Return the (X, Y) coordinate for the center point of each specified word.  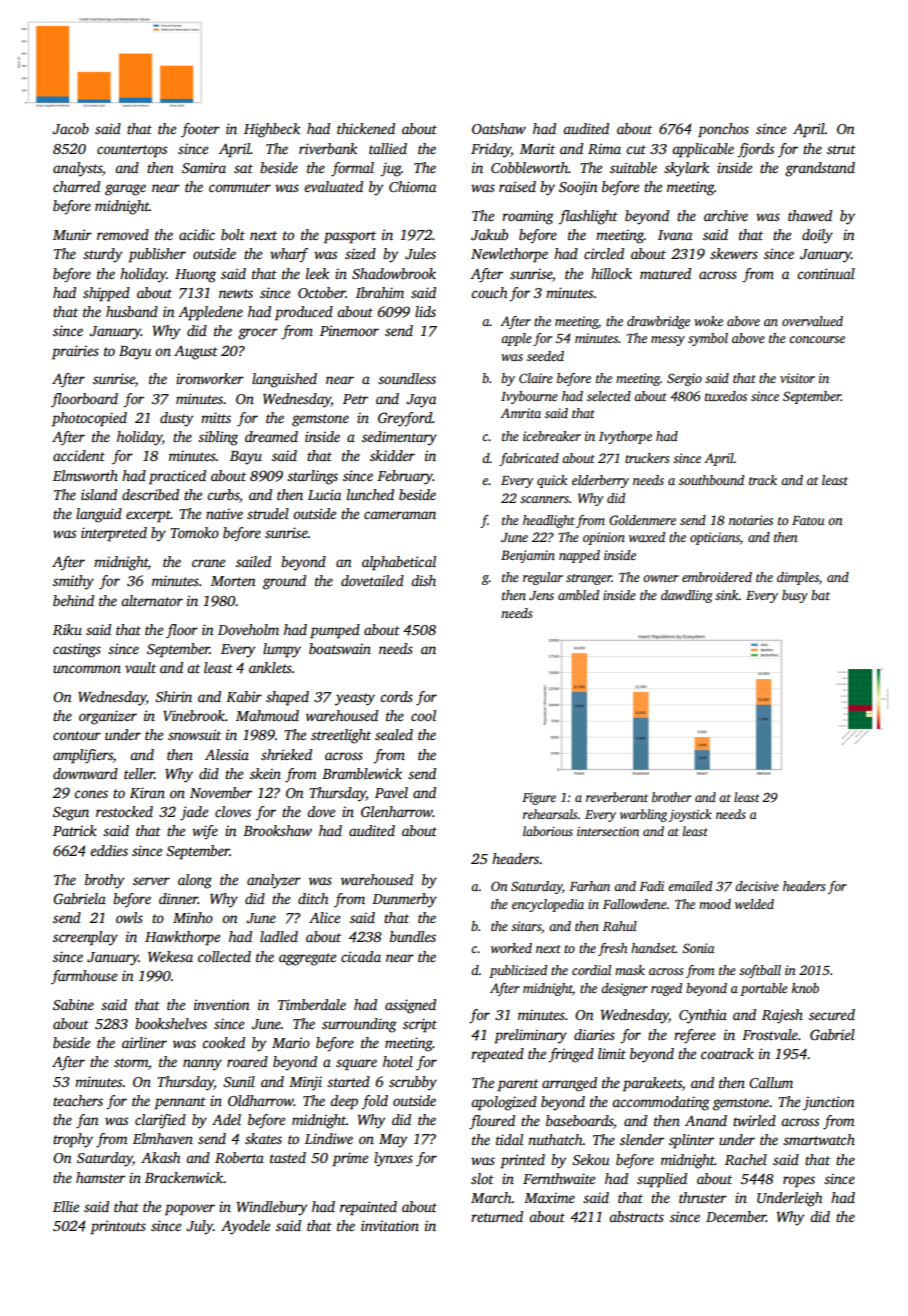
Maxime (549, 1197)
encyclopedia (548, 905)
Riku (67, 629)
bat (820, 595)
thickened (366, 128)
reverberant (617, 797)
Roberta (239, 1157)
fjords (755, 150)
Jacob (70, 128)
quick (552, 481)
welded (754, 904)
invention (222, 1004)
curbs (223, 494)
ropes (799, 1182)
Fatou (808, 520)
